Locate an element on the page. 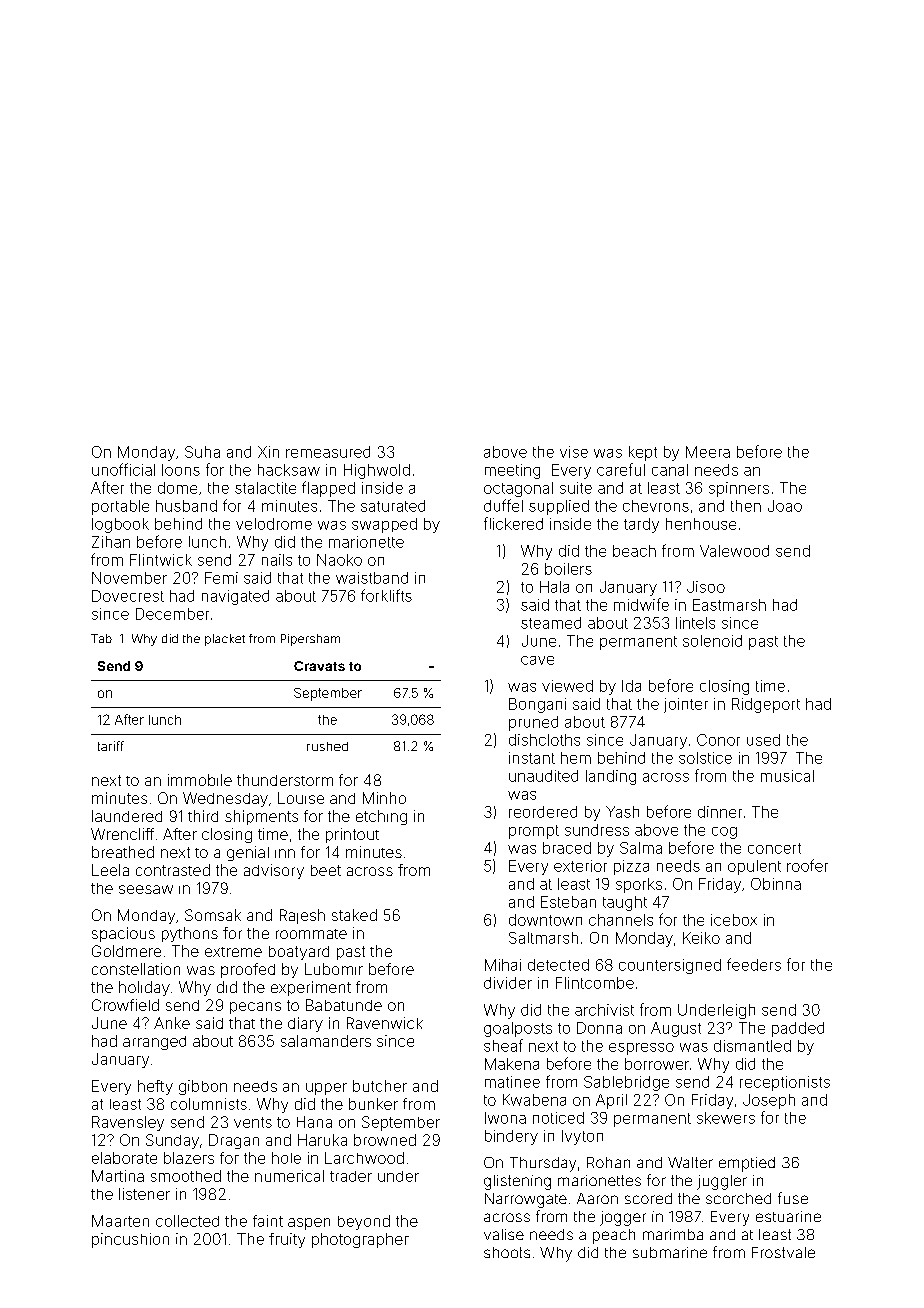 The width and height of the document is (924, 1308). rushed is located at coordinates (327, 746).
